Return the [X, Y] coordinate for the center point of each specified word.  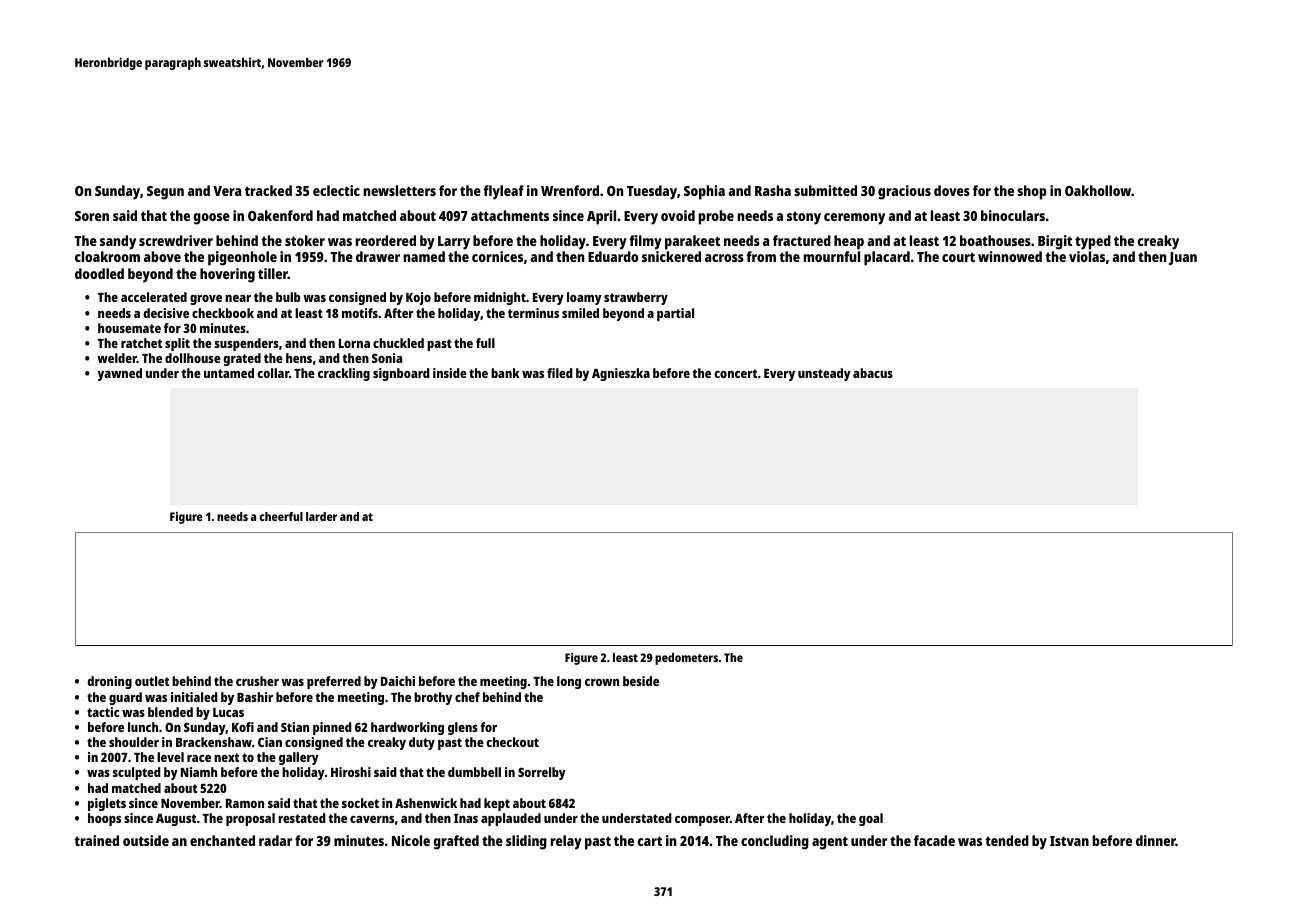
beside [641, 681]
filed [560, 373]
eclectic [336, 190]
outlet [152, 681]
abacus [873, 373]
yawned [119, 374]
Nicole [411, 840]
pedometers [686, 659]
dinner [1156, 840]
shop [1032, 192]
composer [702, 821]
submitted [825, 190]
